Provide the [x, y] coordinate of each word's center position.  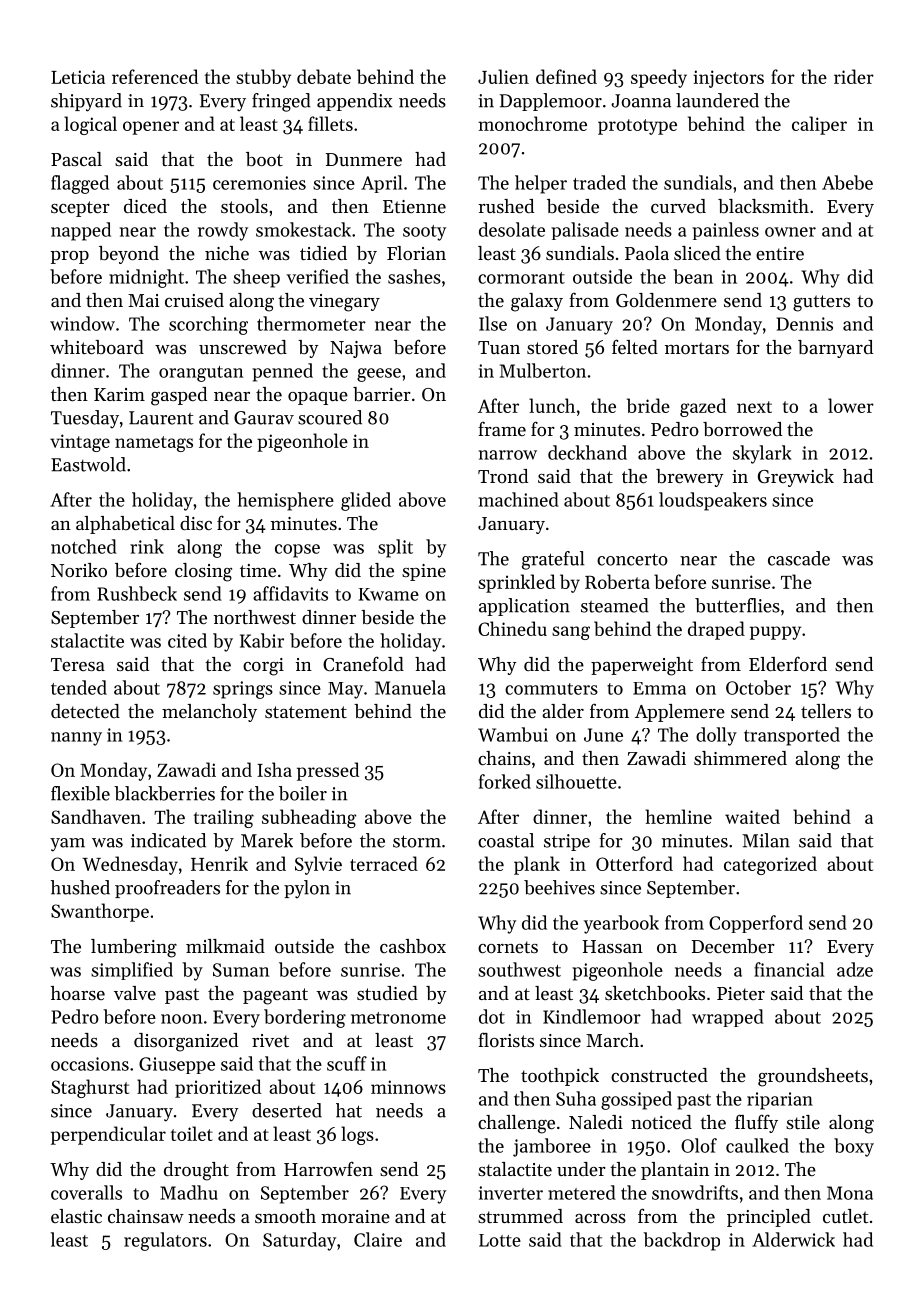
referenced [155, 76]
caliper [819, 125]
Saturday [299, 1241]
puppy [775, 633]
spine [424, 572]
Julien [503, 76]
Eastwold [88, 464]
